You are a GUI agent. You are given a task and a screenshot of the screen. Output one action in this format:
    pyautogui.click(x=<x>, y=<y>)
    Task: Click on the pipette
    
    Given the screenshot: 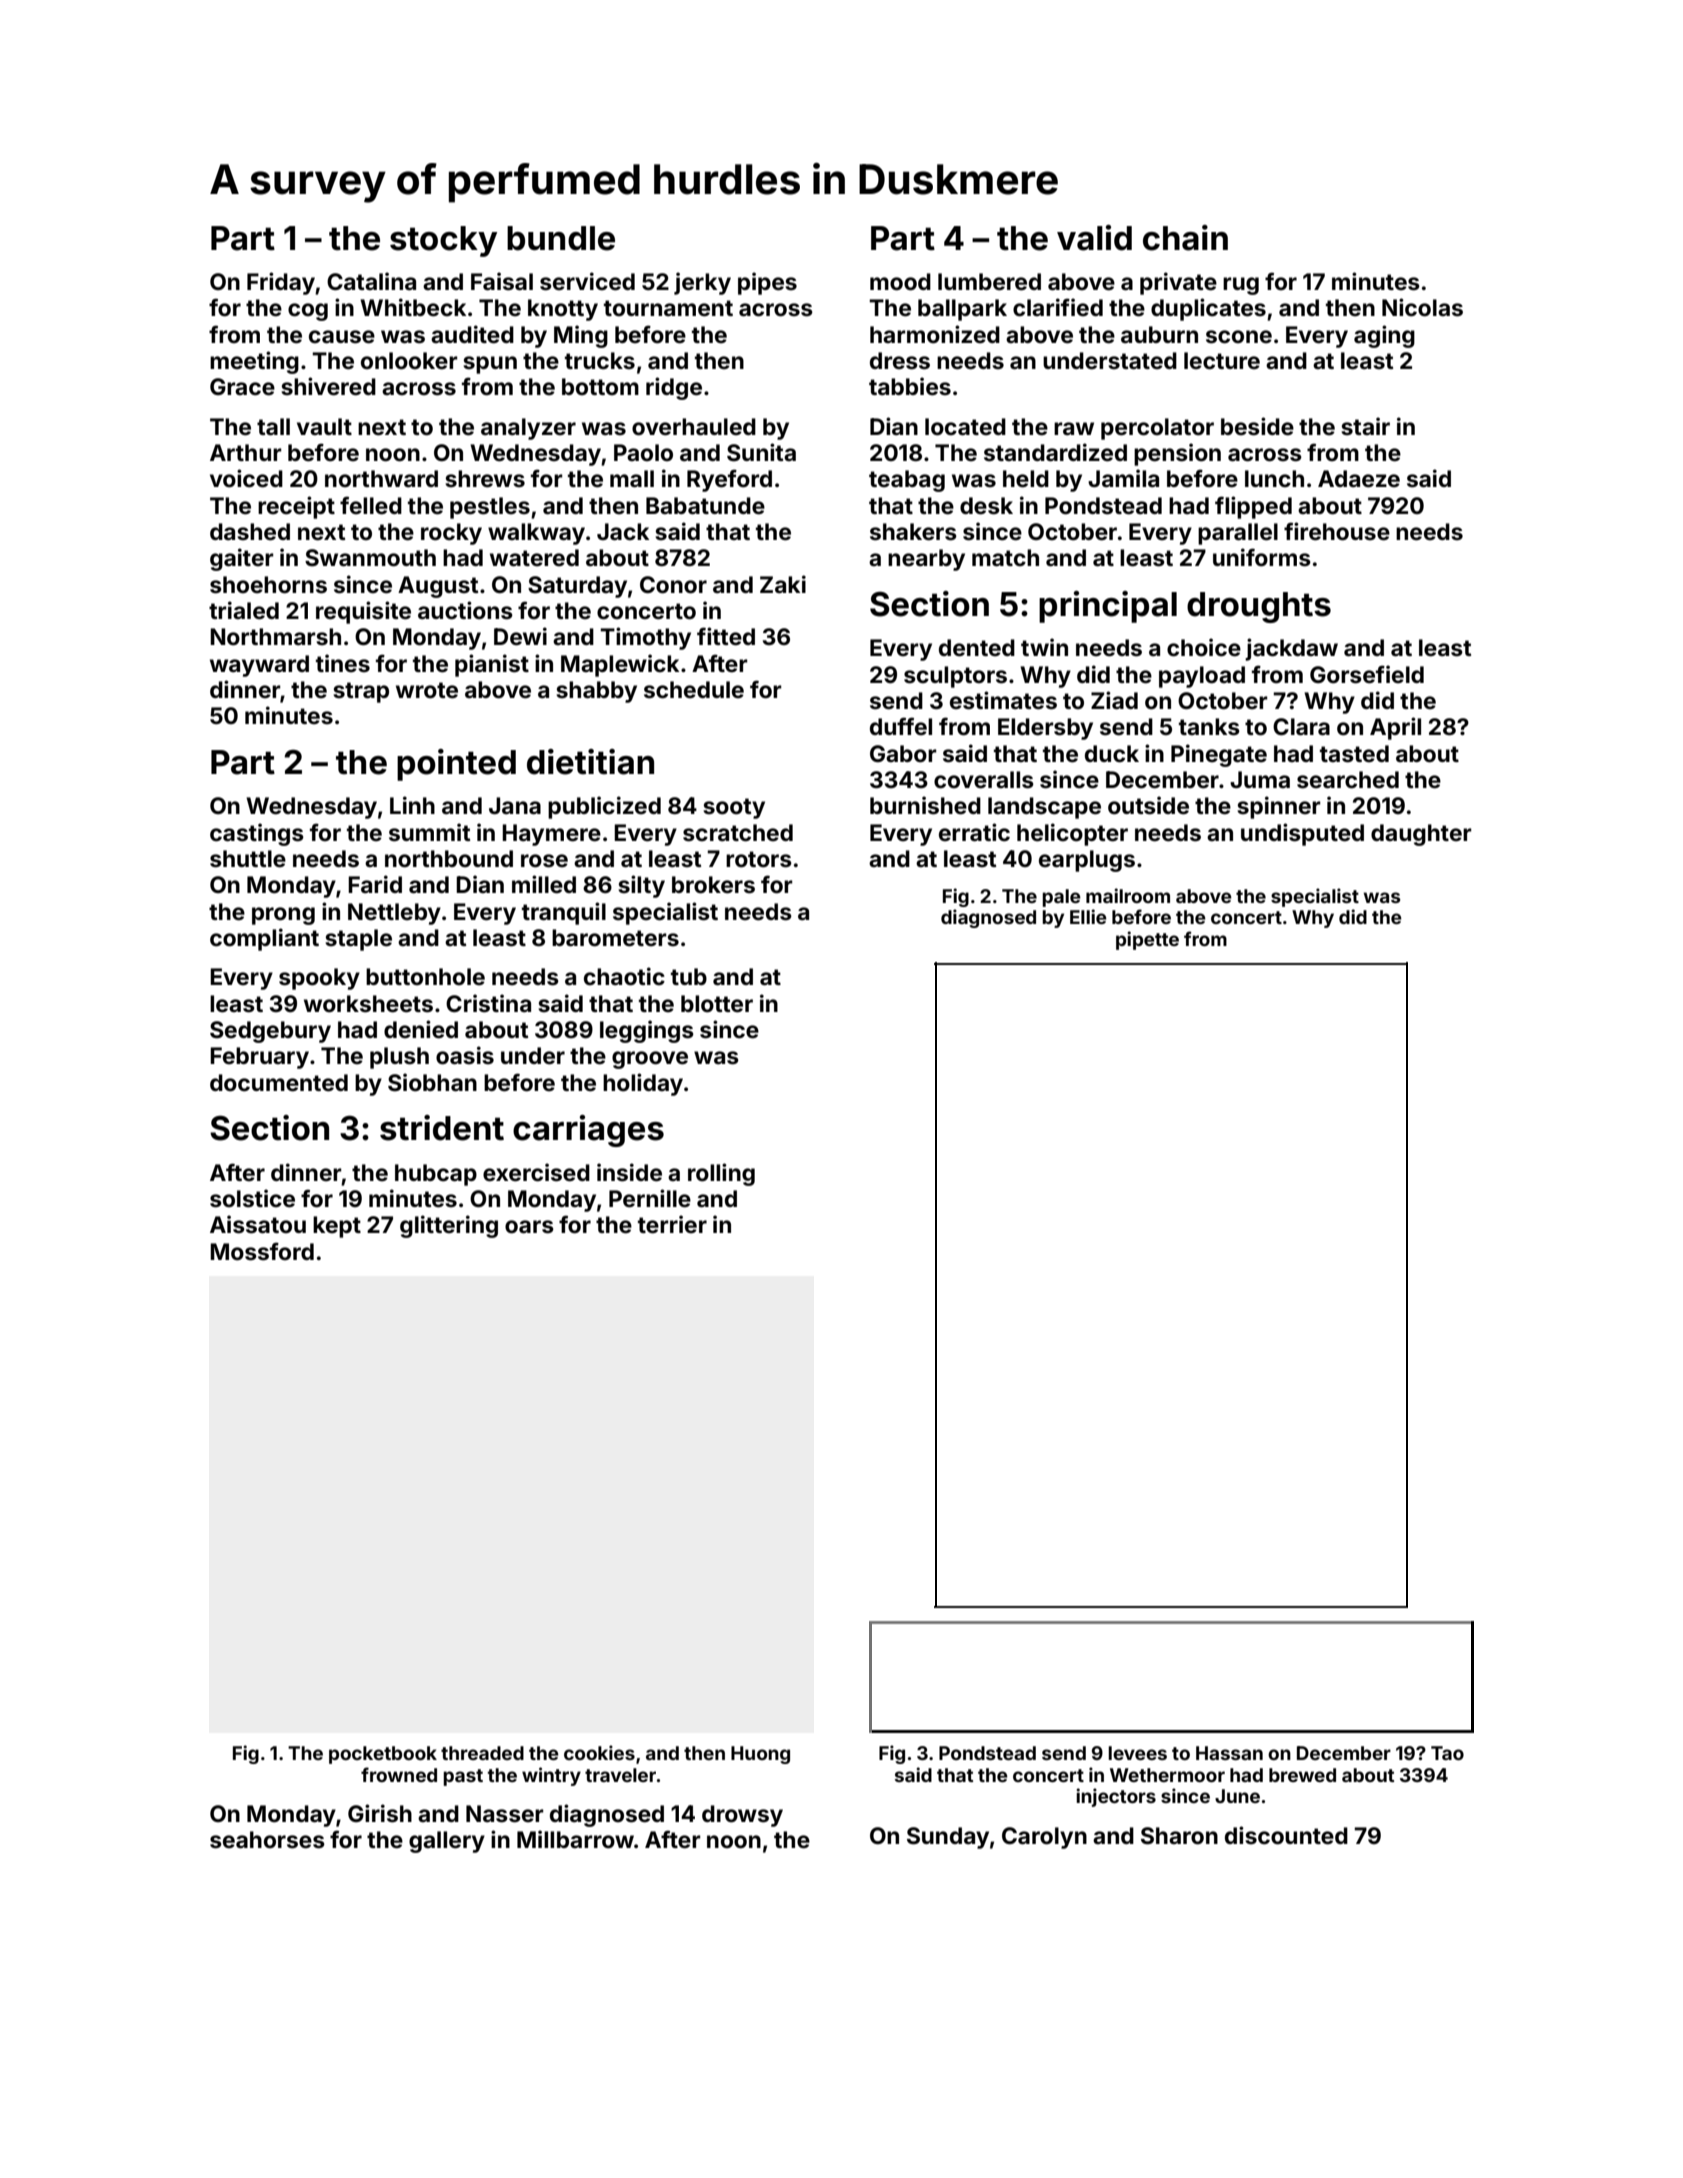 What is the action you would take?
    pyautogui.click(x=1147, y=940)
